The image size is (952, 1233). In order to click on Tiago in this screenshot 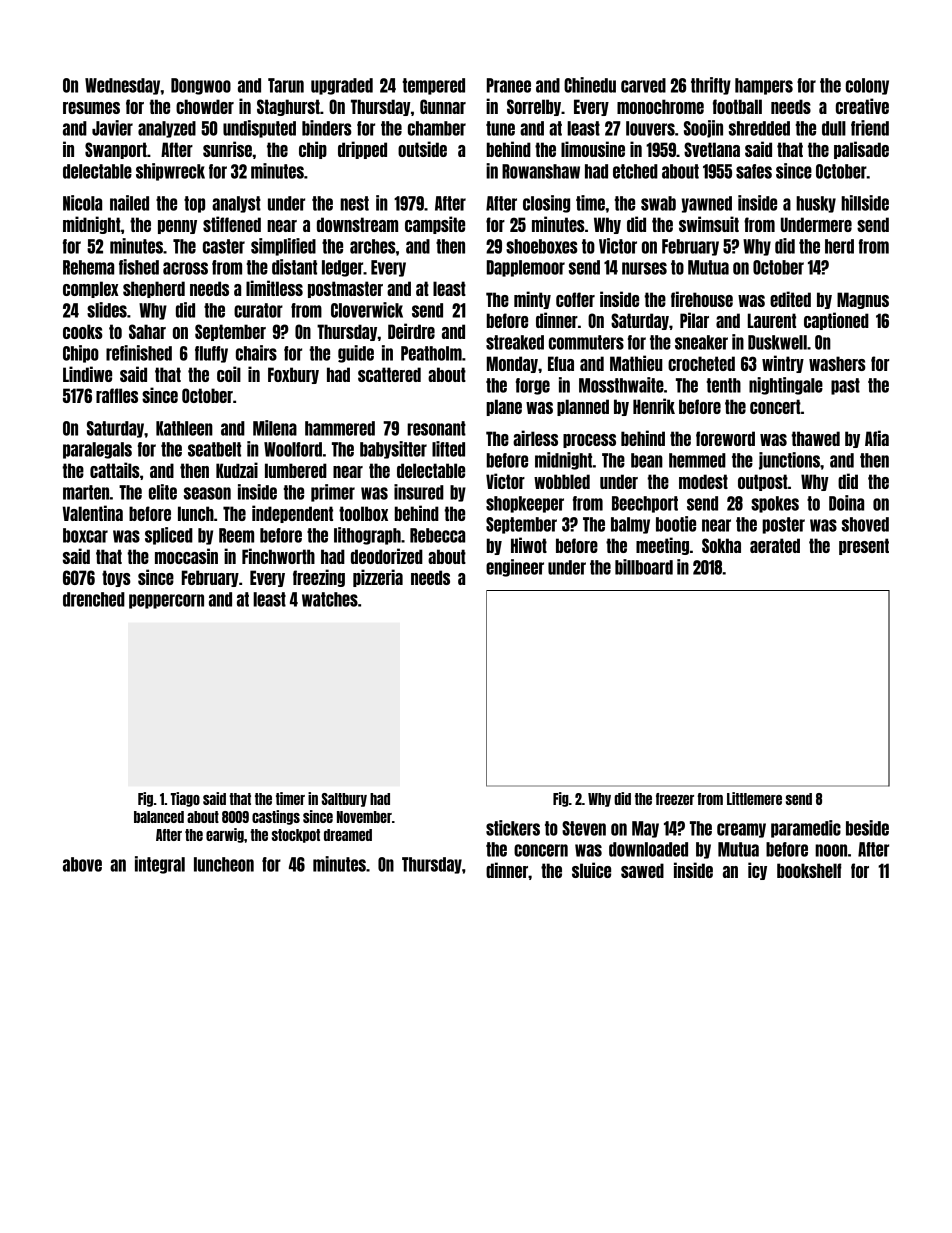, I will do `click(185, 799)`.
